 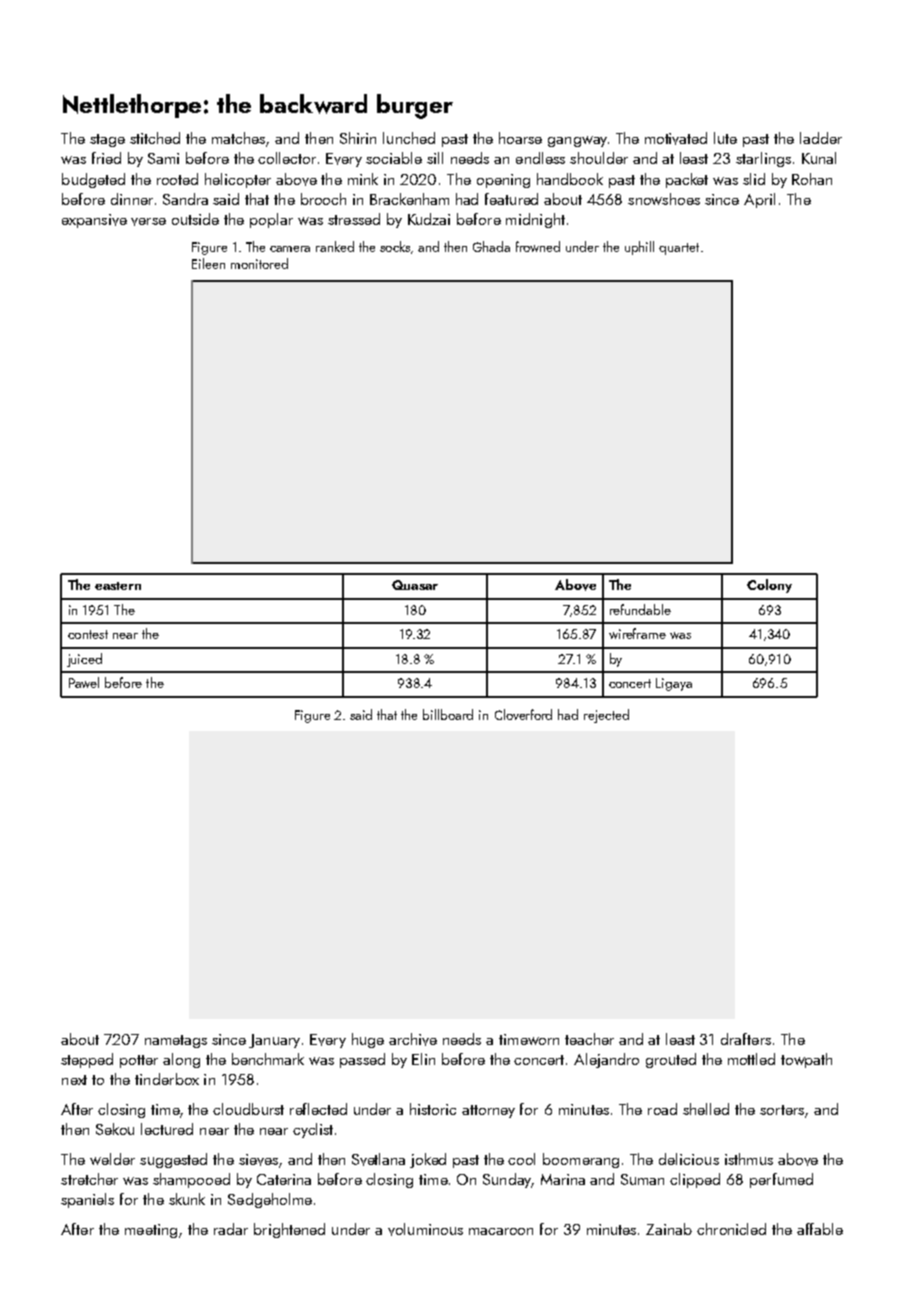 I want to click on stage, so click(x=107, y=140).
